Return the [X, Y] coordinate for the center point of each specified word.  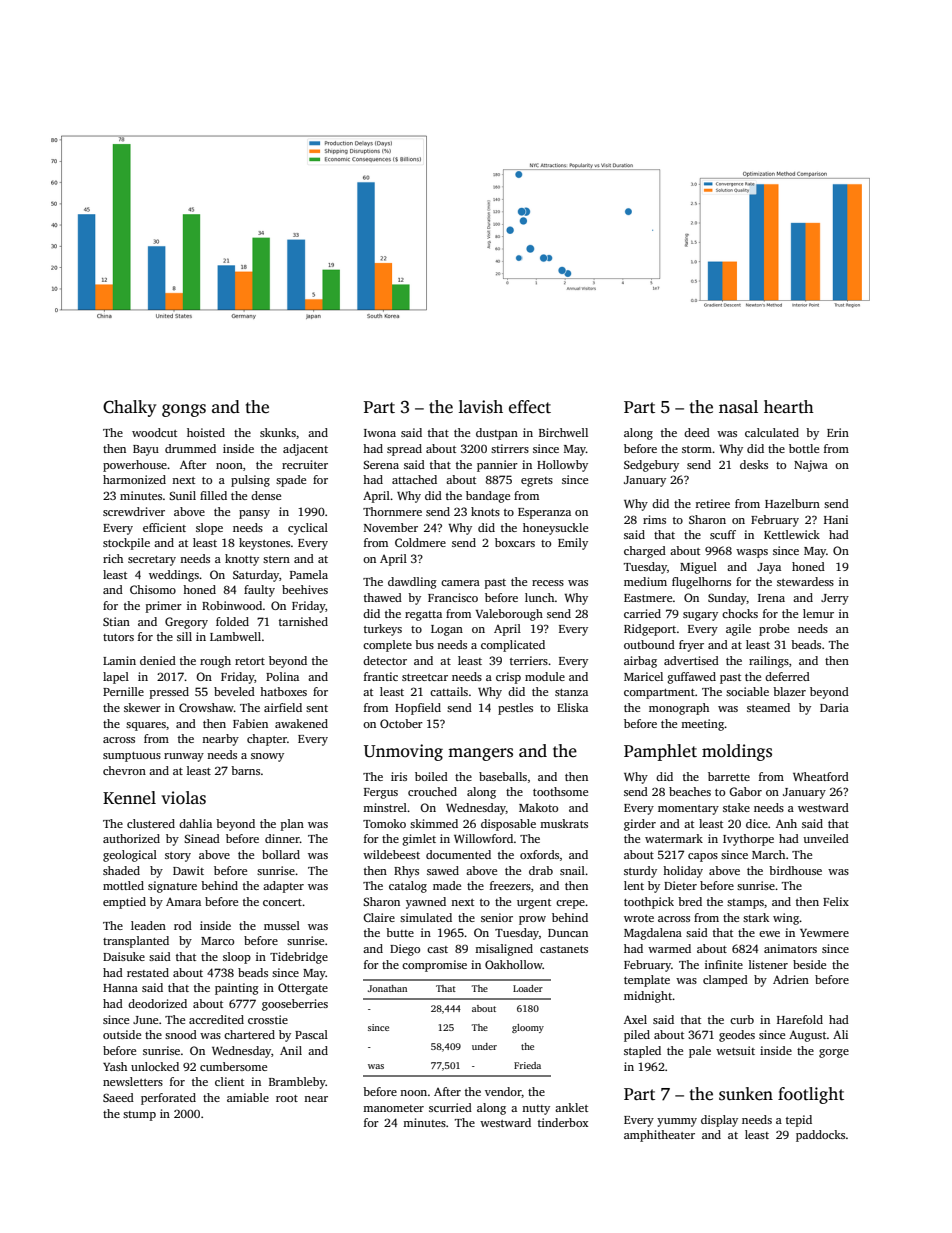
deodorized [157, 1003]
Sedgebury [651, 466]
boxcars [515, 542]
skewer [142, 707]
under [484, 1046]
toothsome [560, 791]
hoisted [206, 432]
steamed [768, 707]
